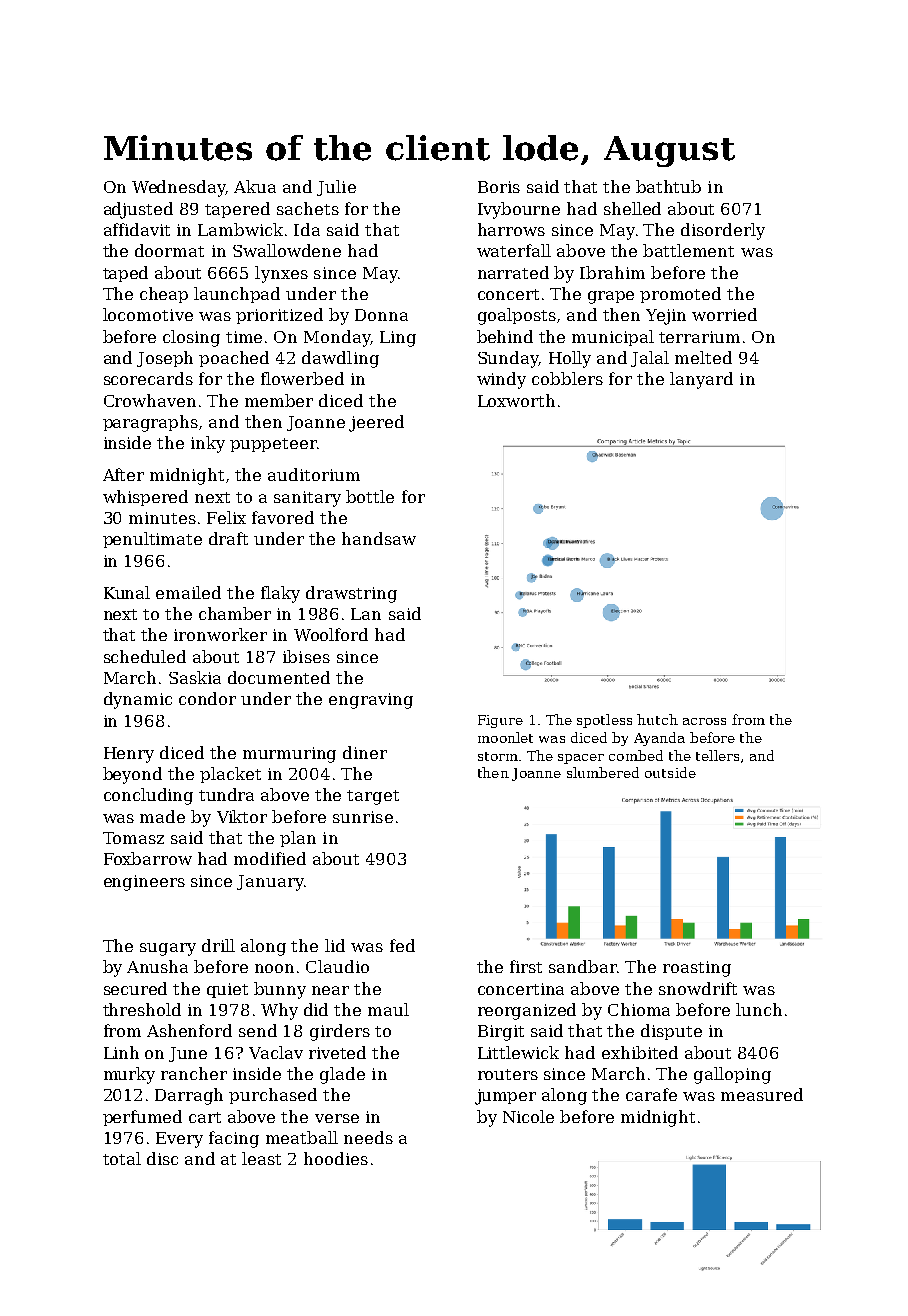  I want to click on jeered, so click(376, 423).
